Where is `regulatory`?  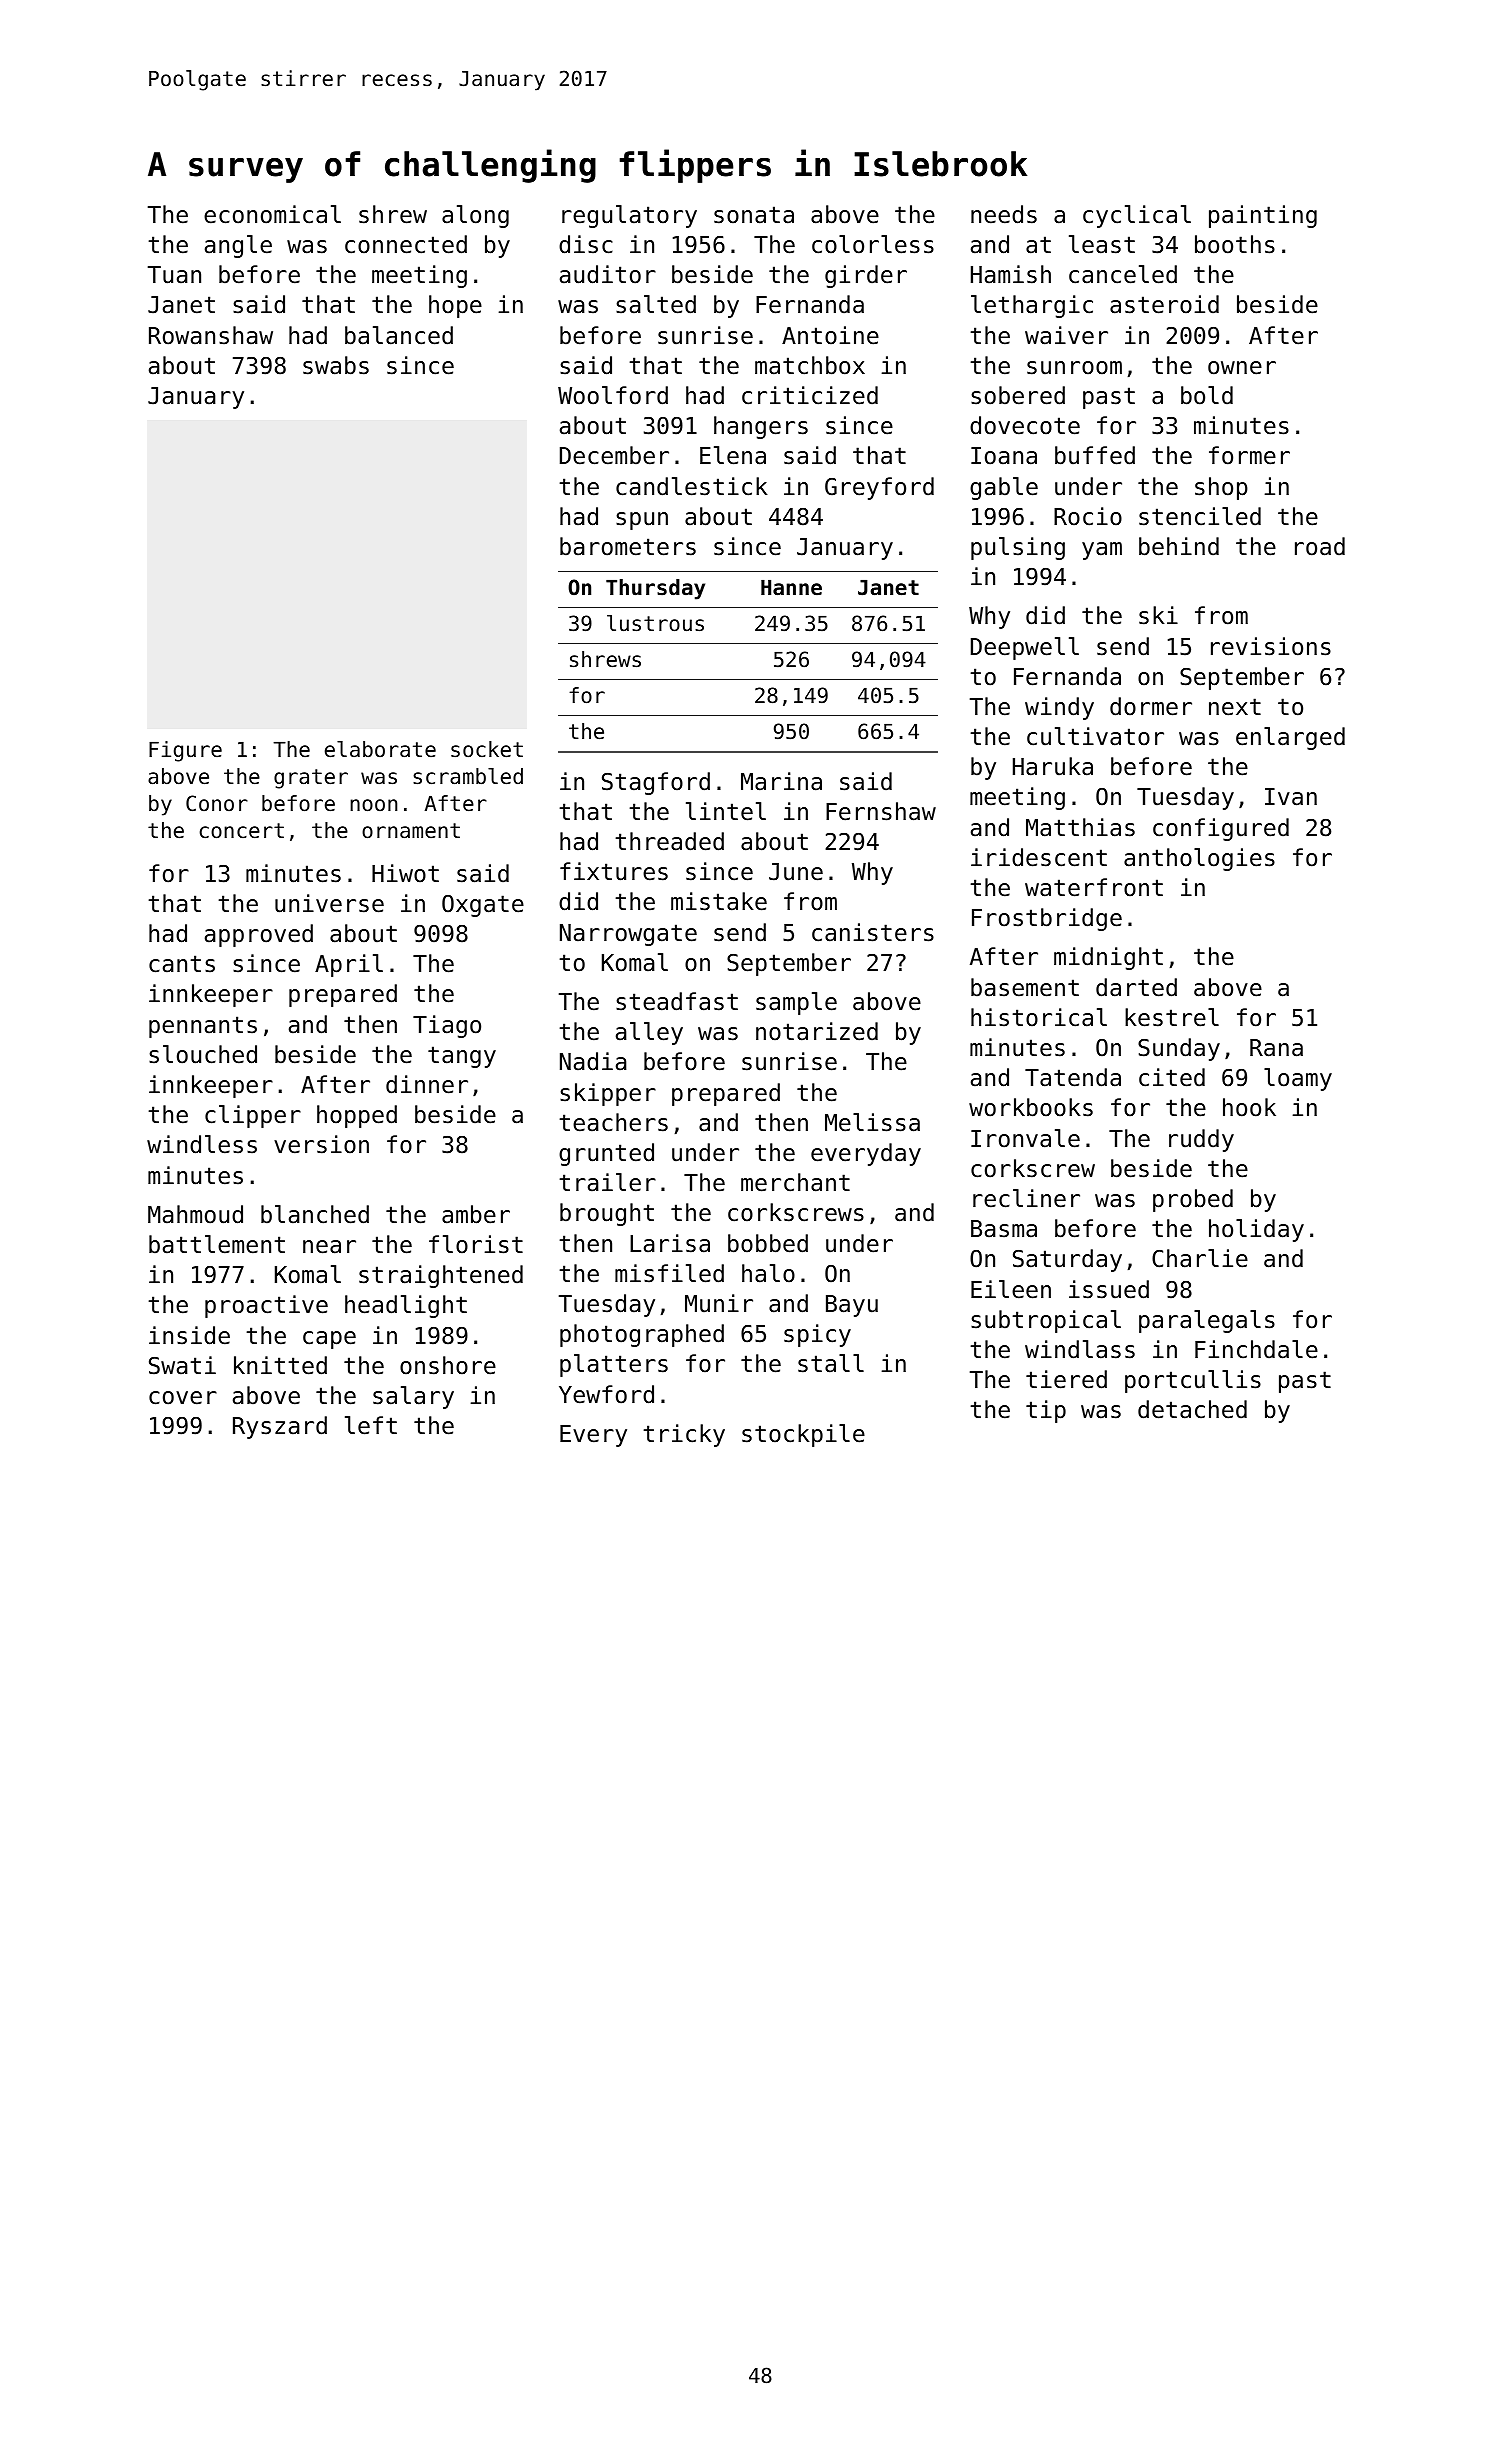
regulatory is located at coordinates (629, 216).
